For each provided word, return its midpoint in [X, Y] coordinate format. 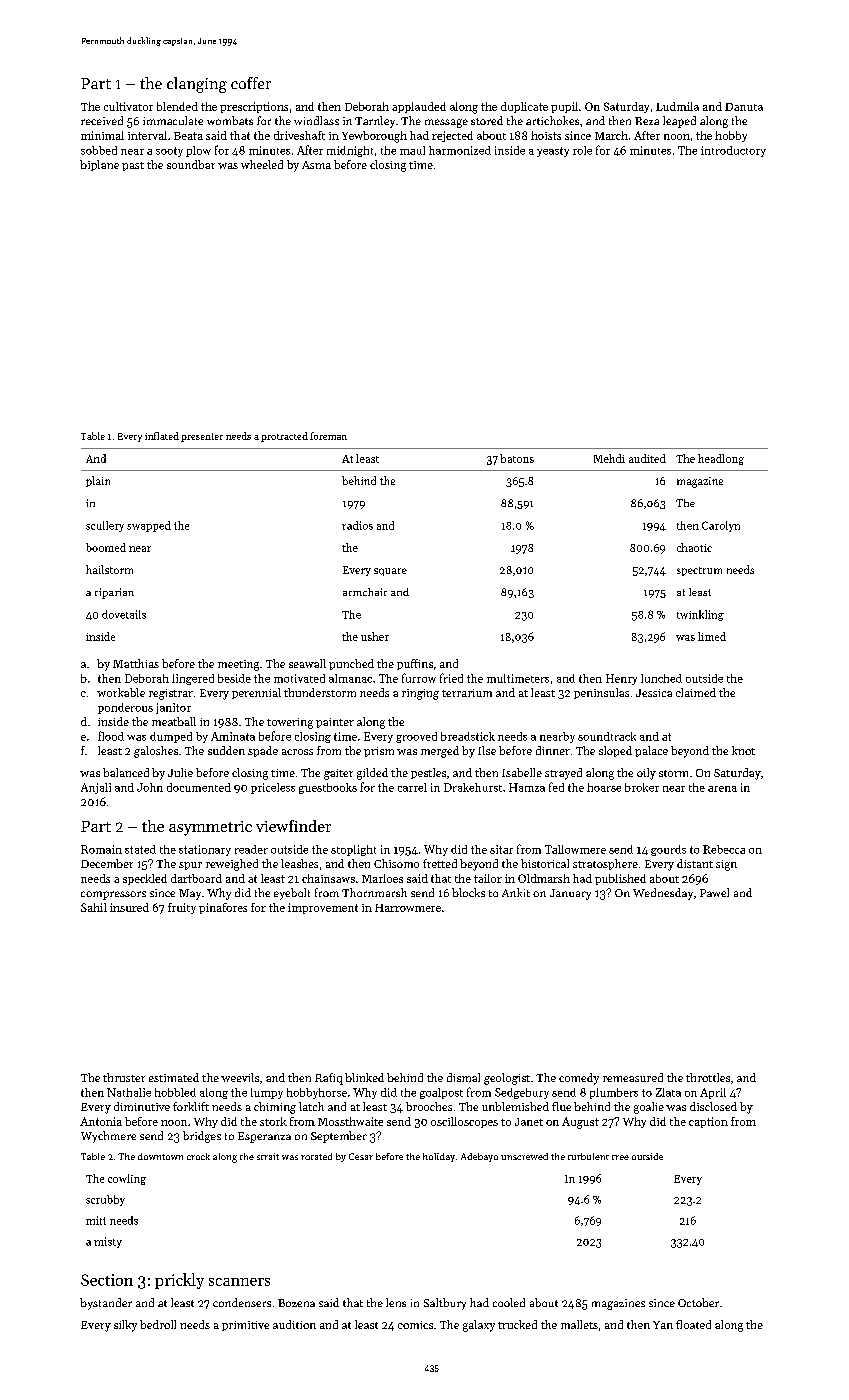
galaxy [479, 1326]
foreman [328, 436]
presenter [202, 437]
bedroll [158, 1324]
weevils [240, 1077]
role [582, 150]
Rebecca [724, 849]
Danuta [744, 107]
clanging [197, 85]
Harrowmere [408, 908]
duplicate [524, 107]
